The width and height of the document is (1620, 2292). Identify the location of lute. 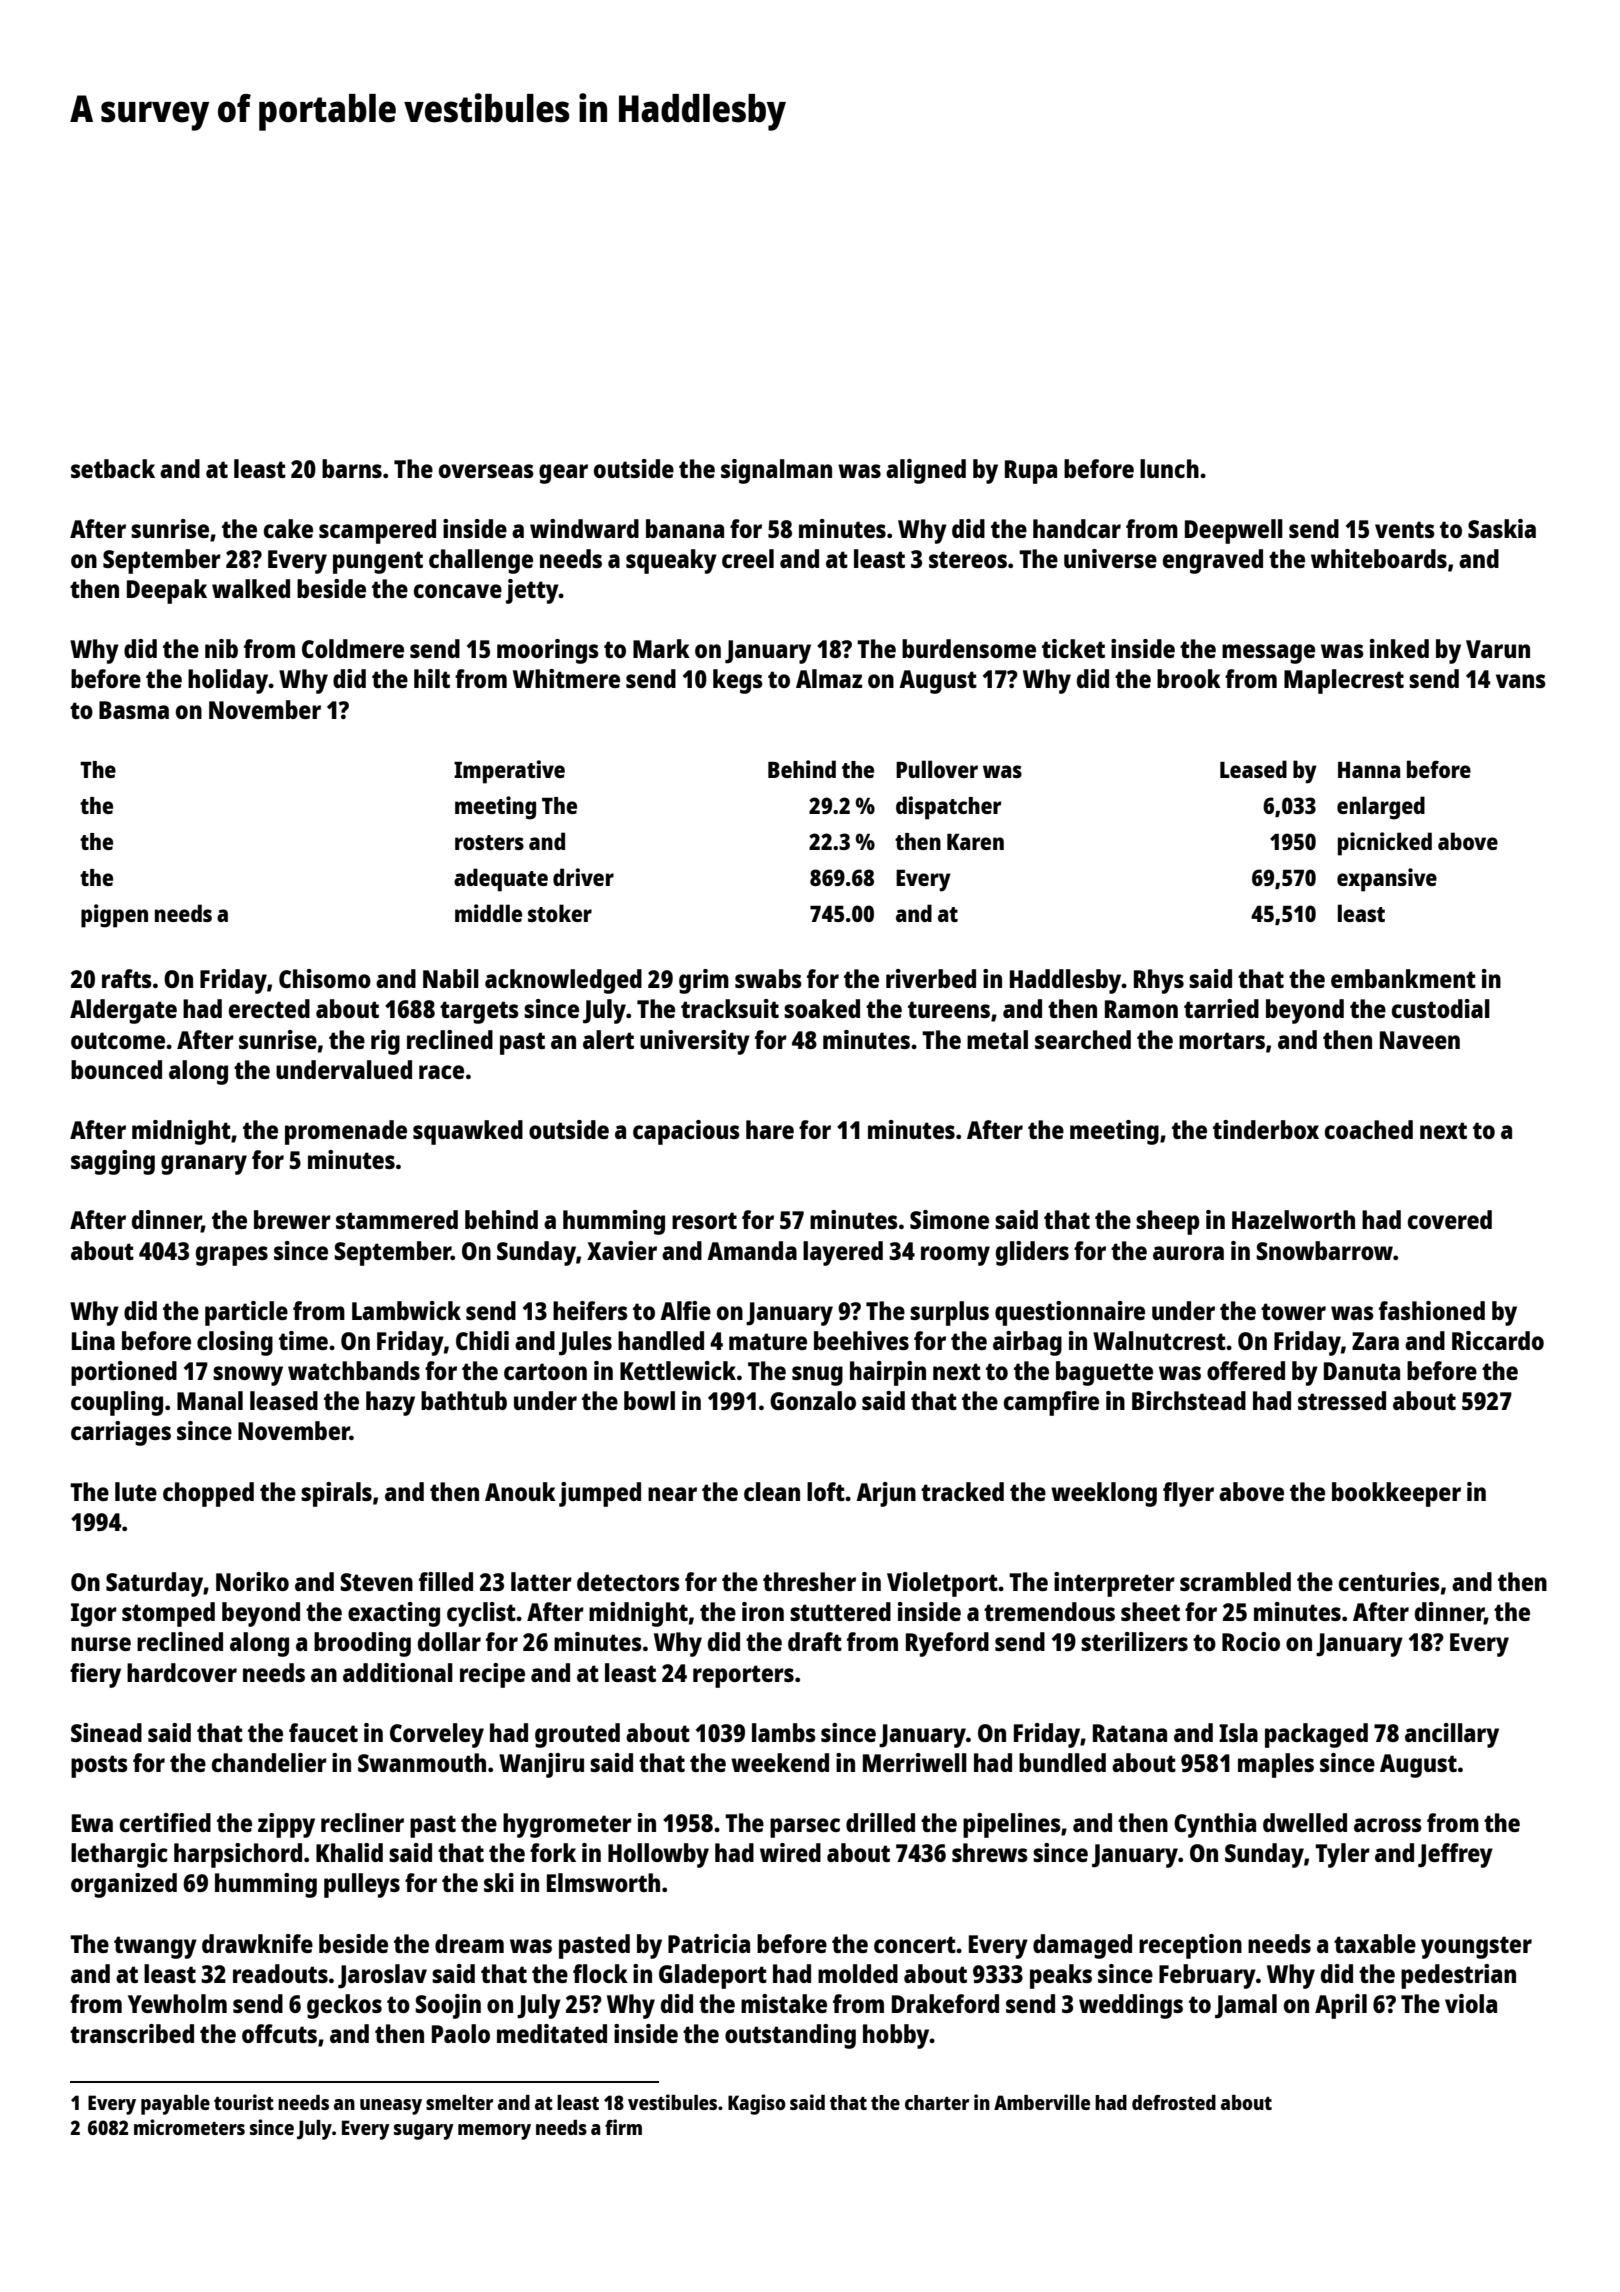
(136, 1491).
